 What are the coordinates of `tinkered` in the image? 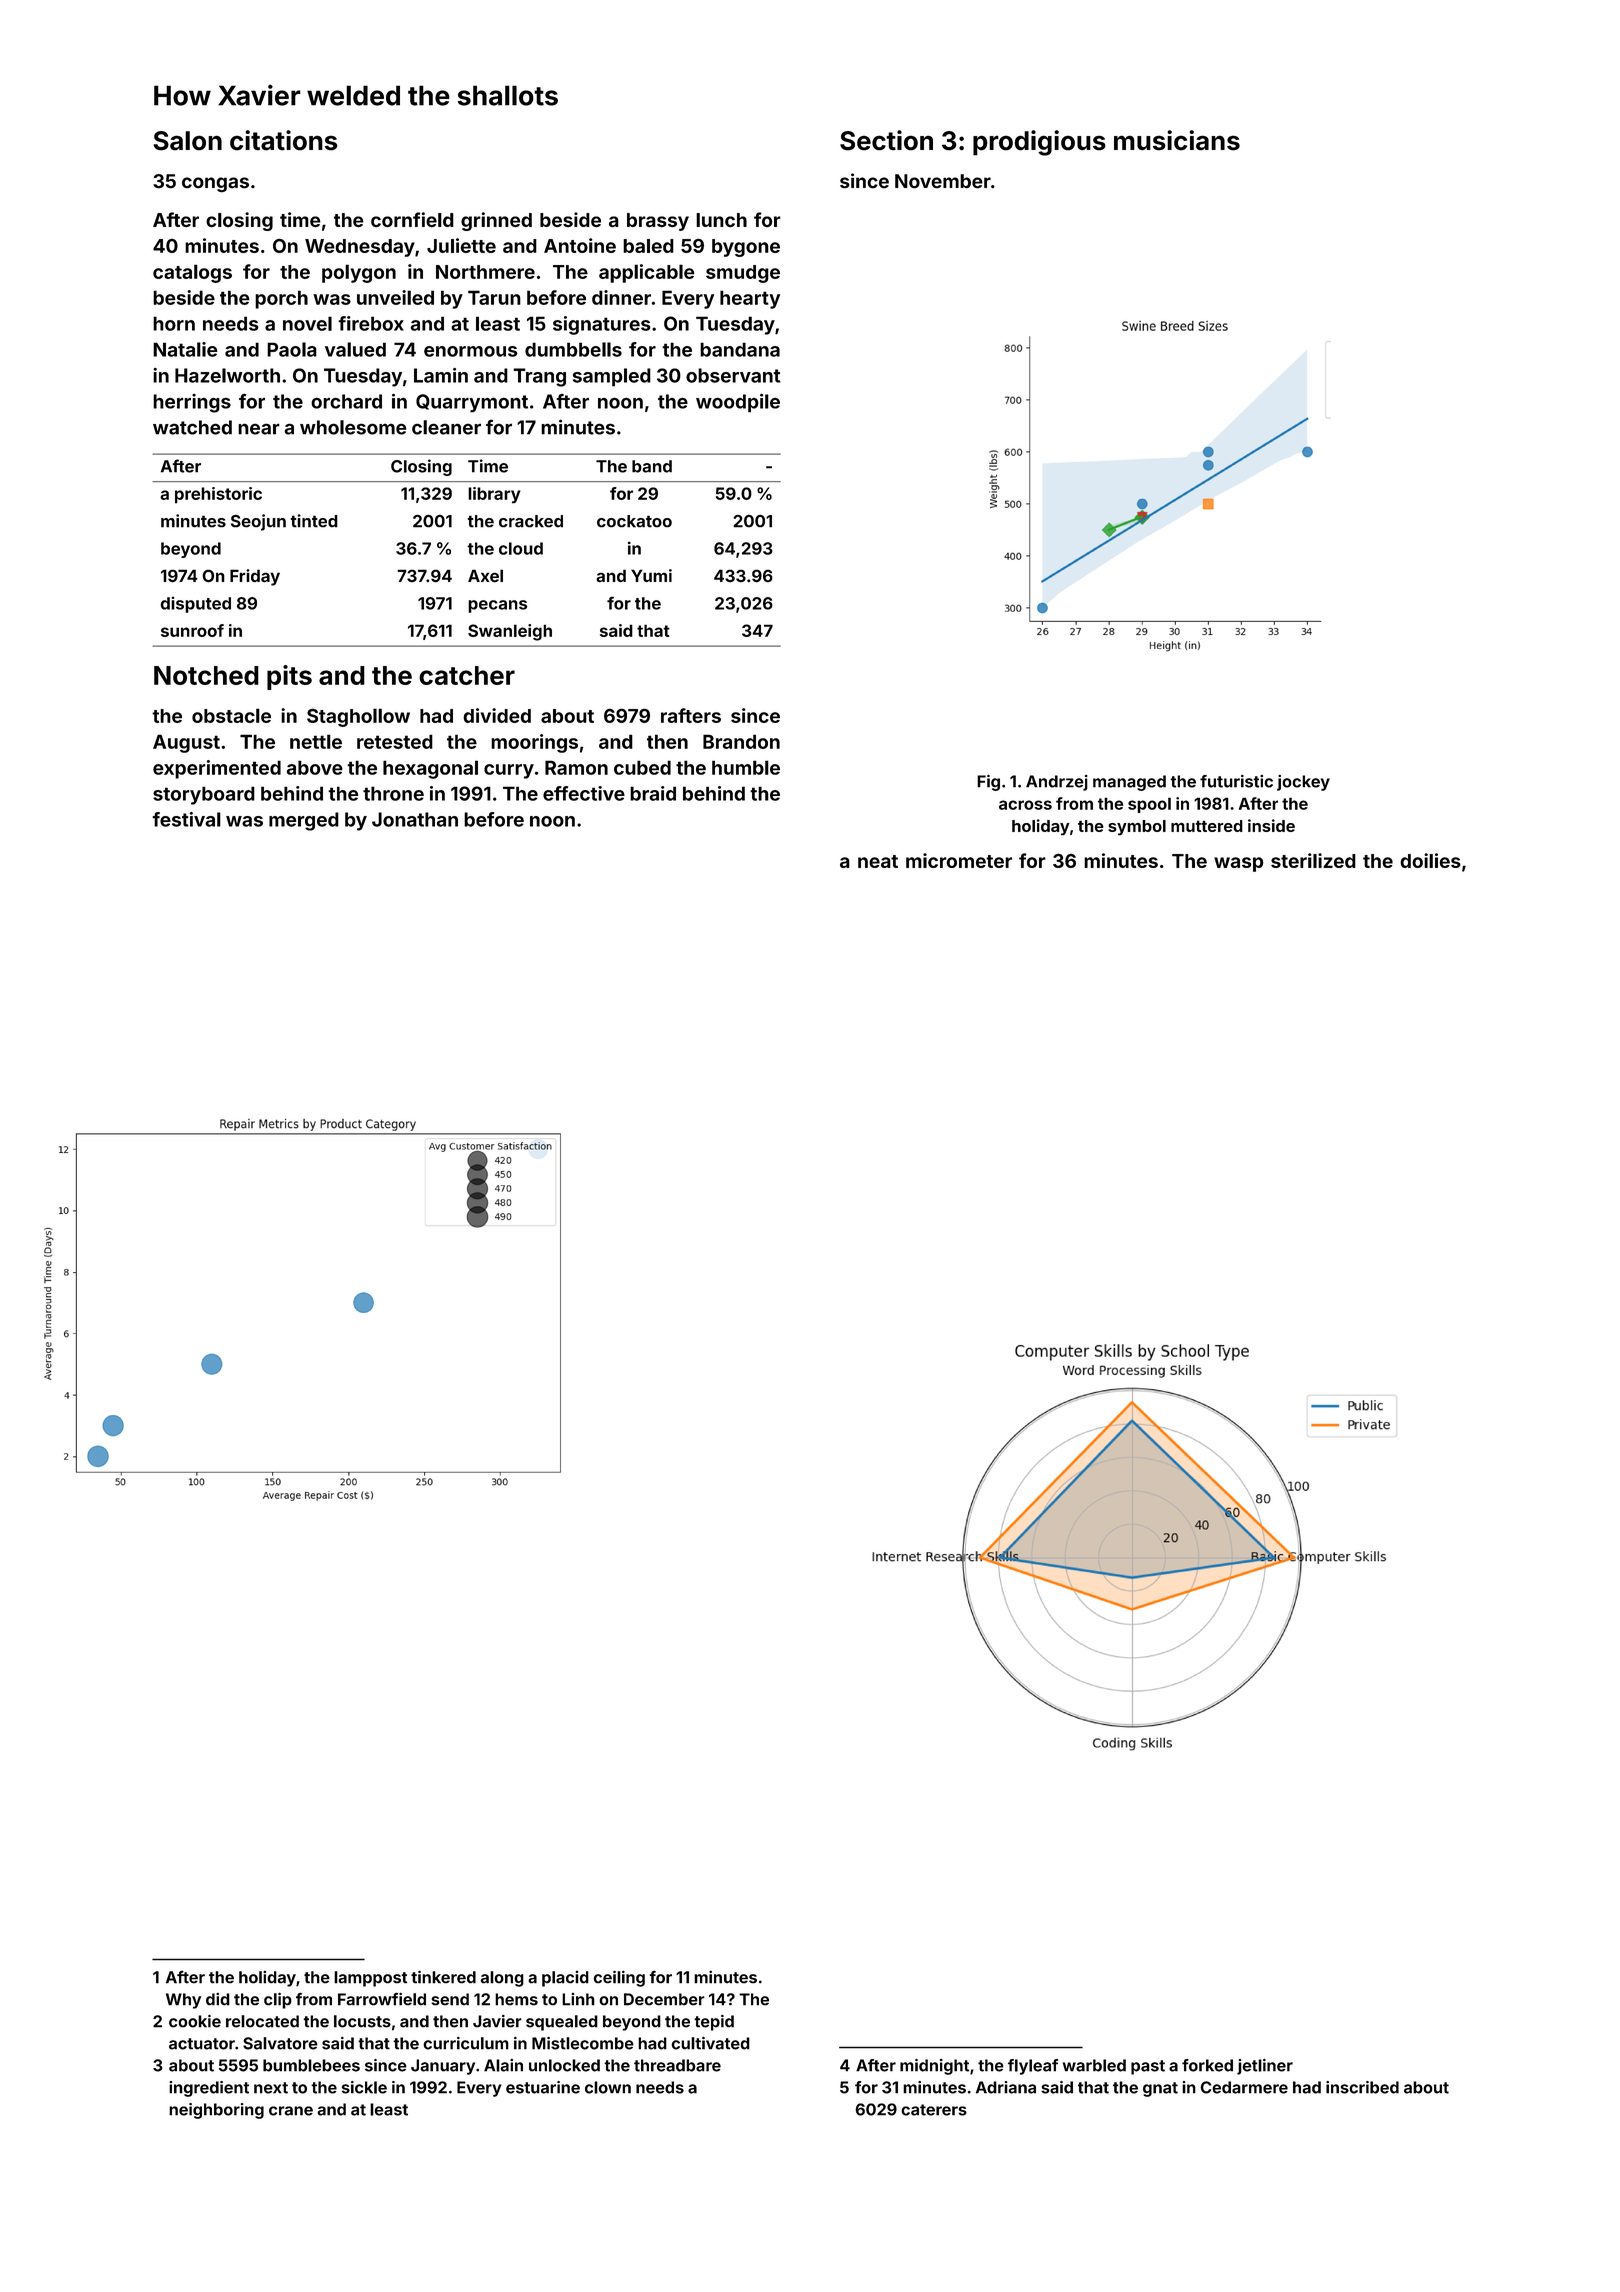 It's located at (443, 1977).
